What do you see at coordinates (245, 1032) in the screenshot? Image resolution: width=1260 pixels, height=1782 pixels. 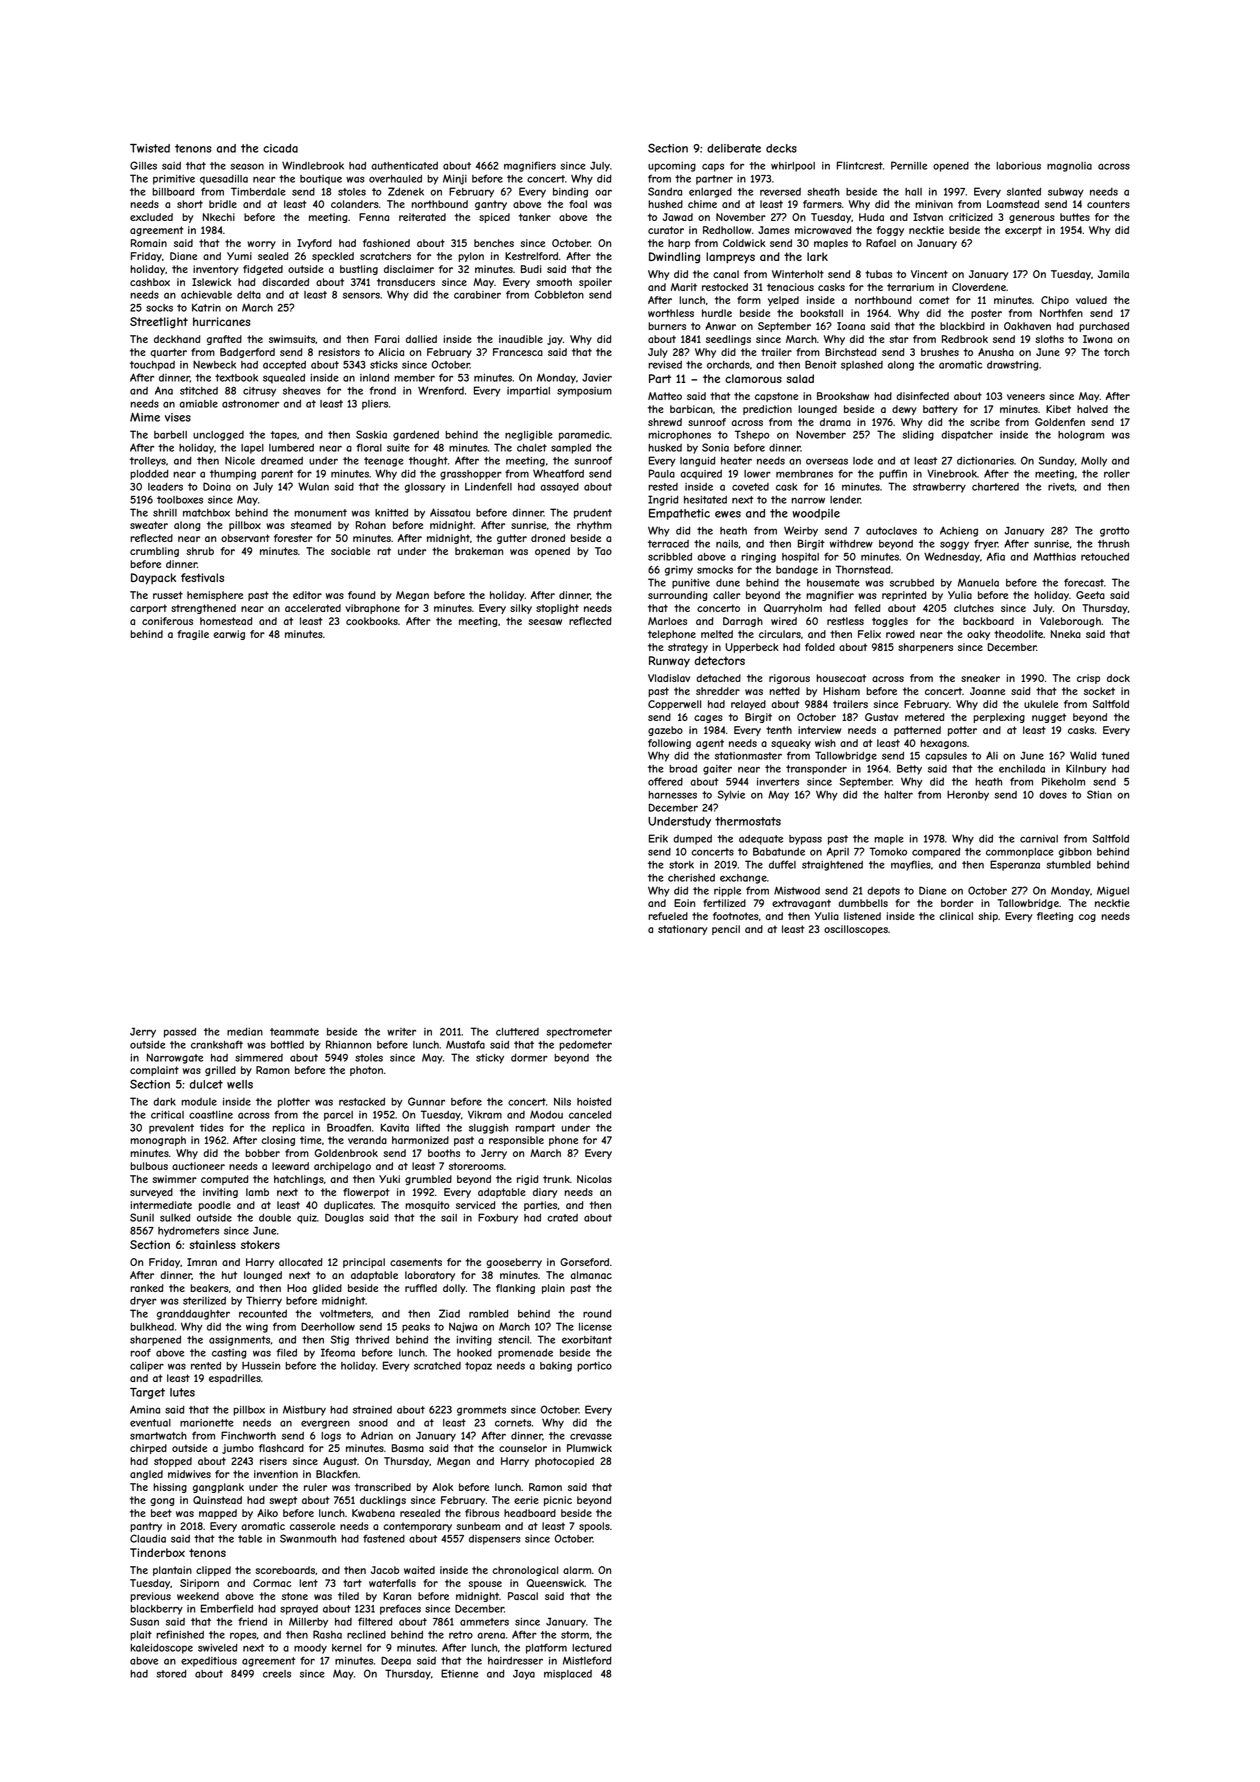 I see `median` at bounding box center [245, 1032].
